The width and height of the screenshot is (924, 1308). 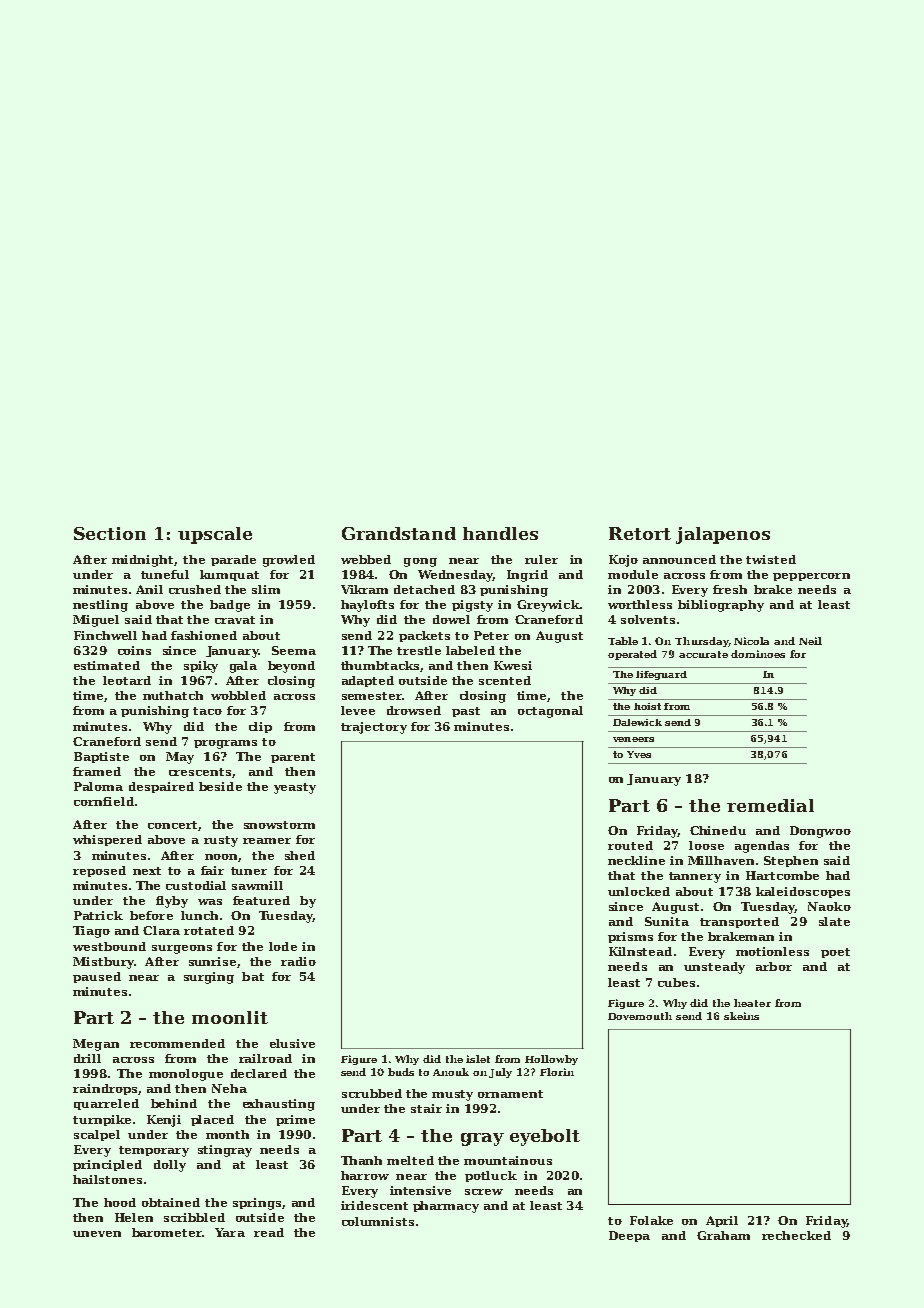 What do you see at coordinates (292, 1043) in the screenshot?
I see `elusive` at bounding box center [292, 1043].
